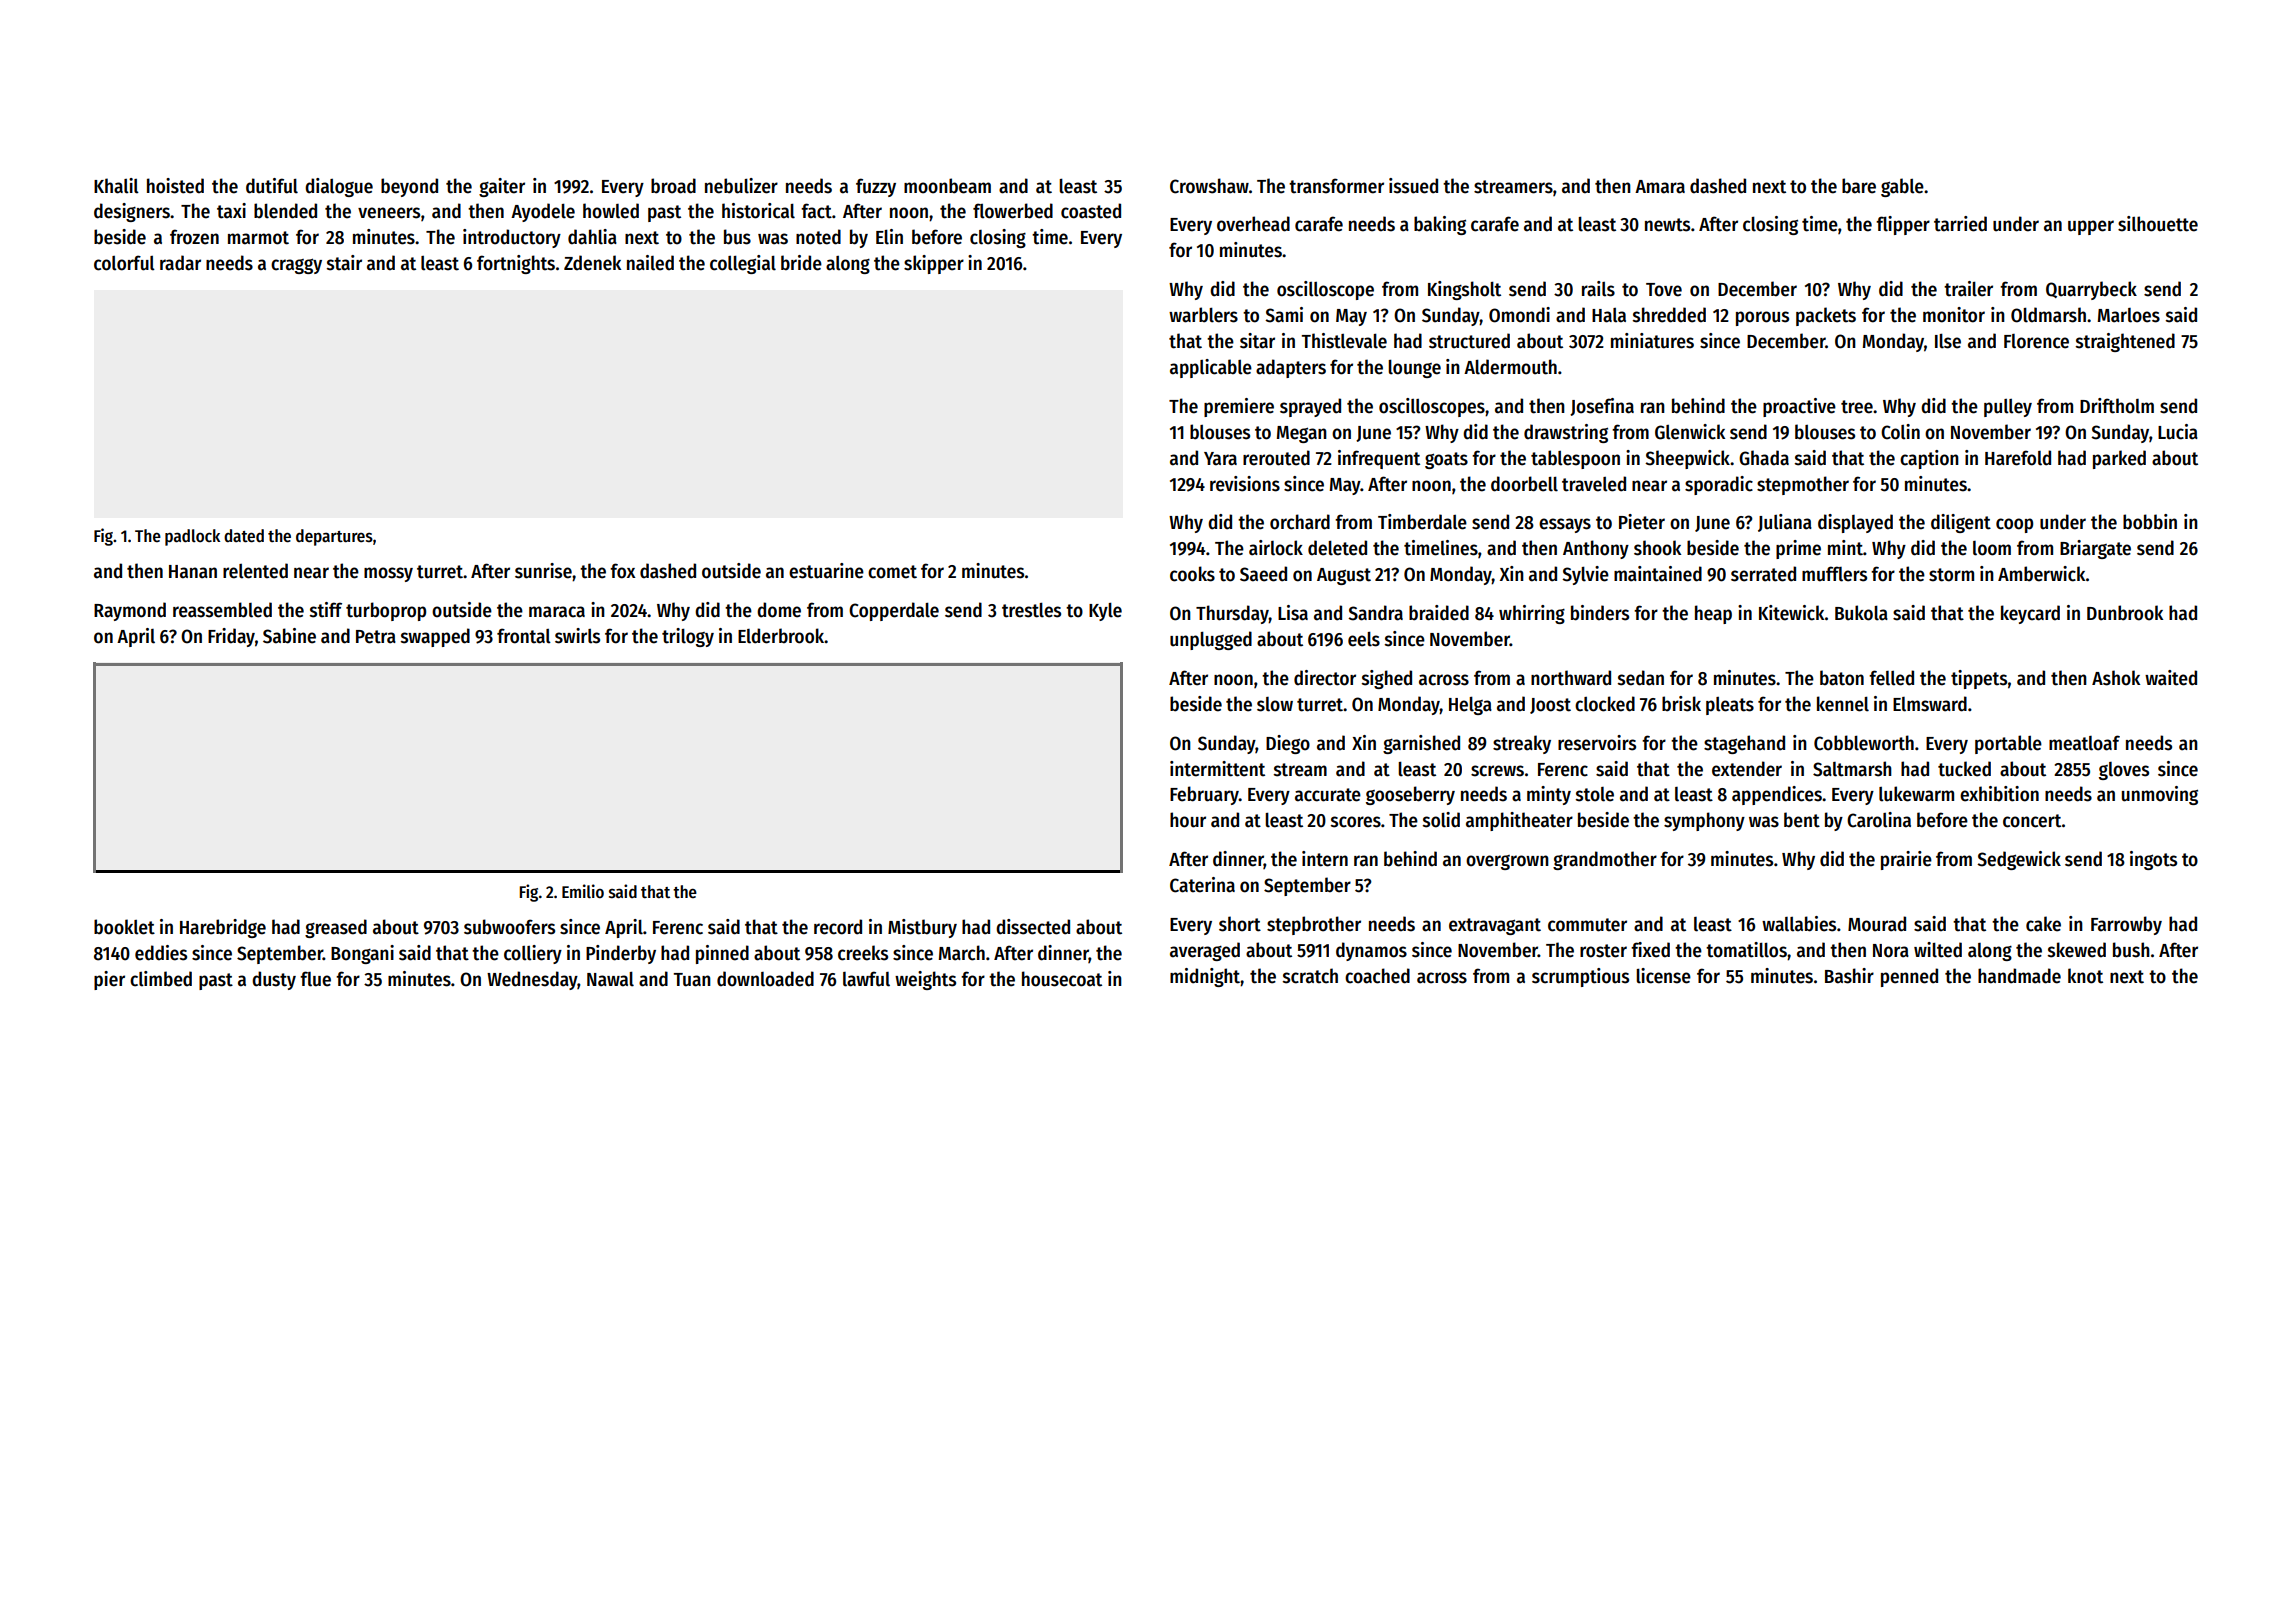  What do you see at coordinates (583, 891) in the image?
I see `Emilio` at bounding box center [583, 891].
